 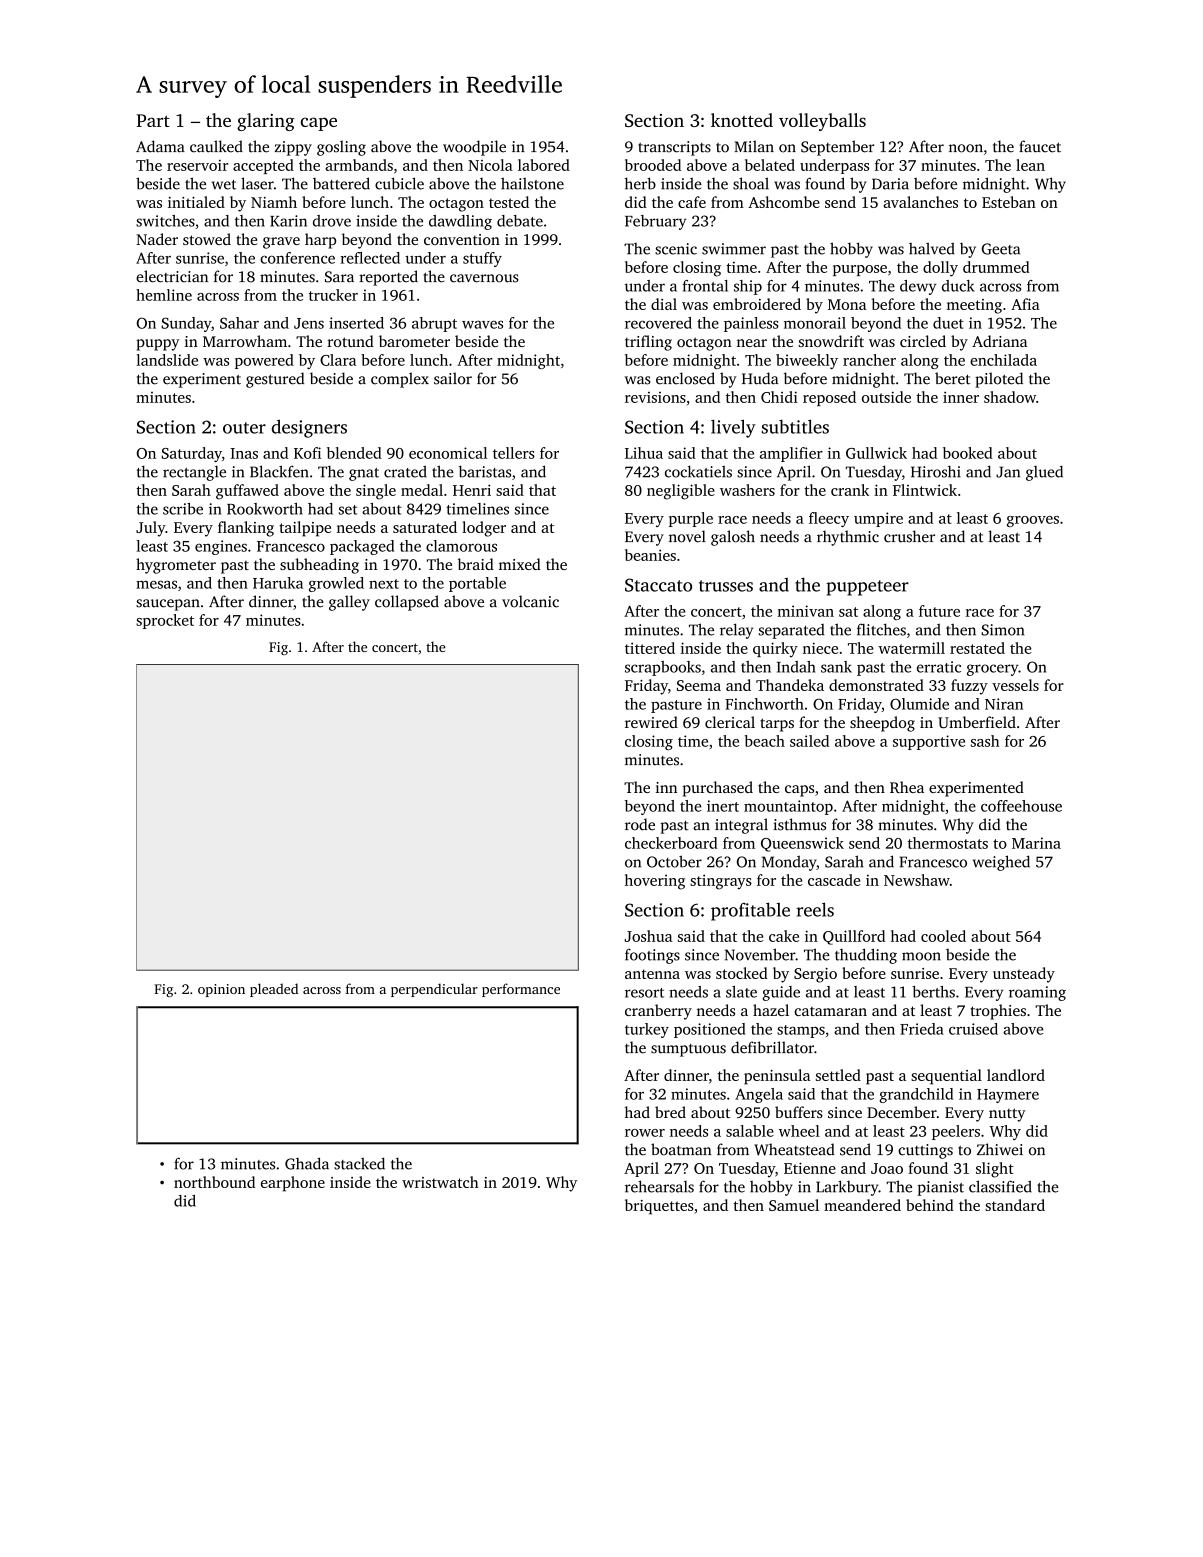 I want to click on Simon, so click(x=1002, y=630).
